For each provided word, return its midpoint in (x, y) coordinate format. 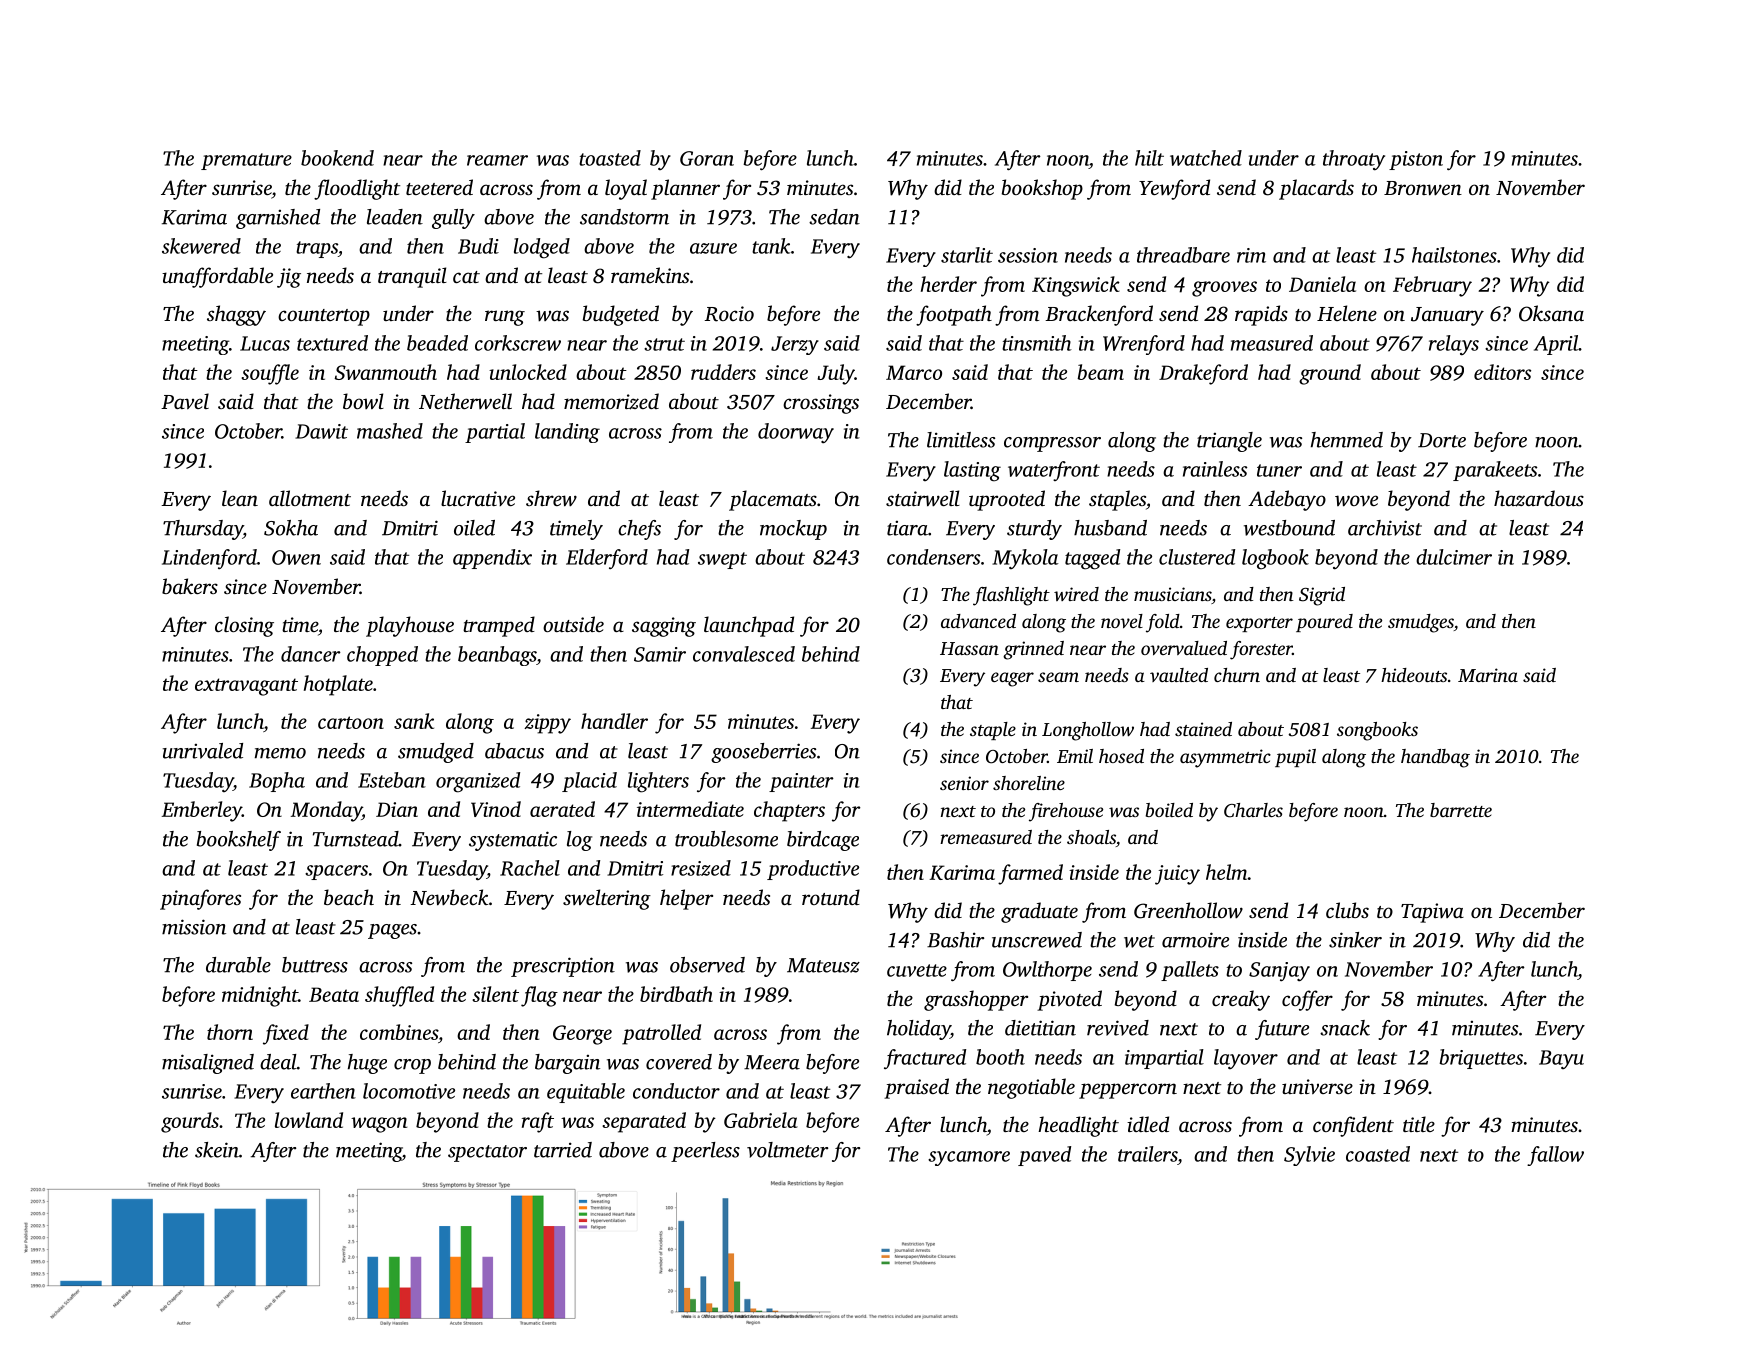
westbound (1289, 528)
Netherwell (465, 401)
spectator (487, 1153)
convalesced (744, 654)
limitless (961, 440)
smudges (1421, 623)
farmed (1030, 874)
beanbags (497, 656)
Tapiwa (1432, 913)
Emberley (202, 811)
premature (246, 161)
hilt (1149, 158)
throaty (1354, 160)
